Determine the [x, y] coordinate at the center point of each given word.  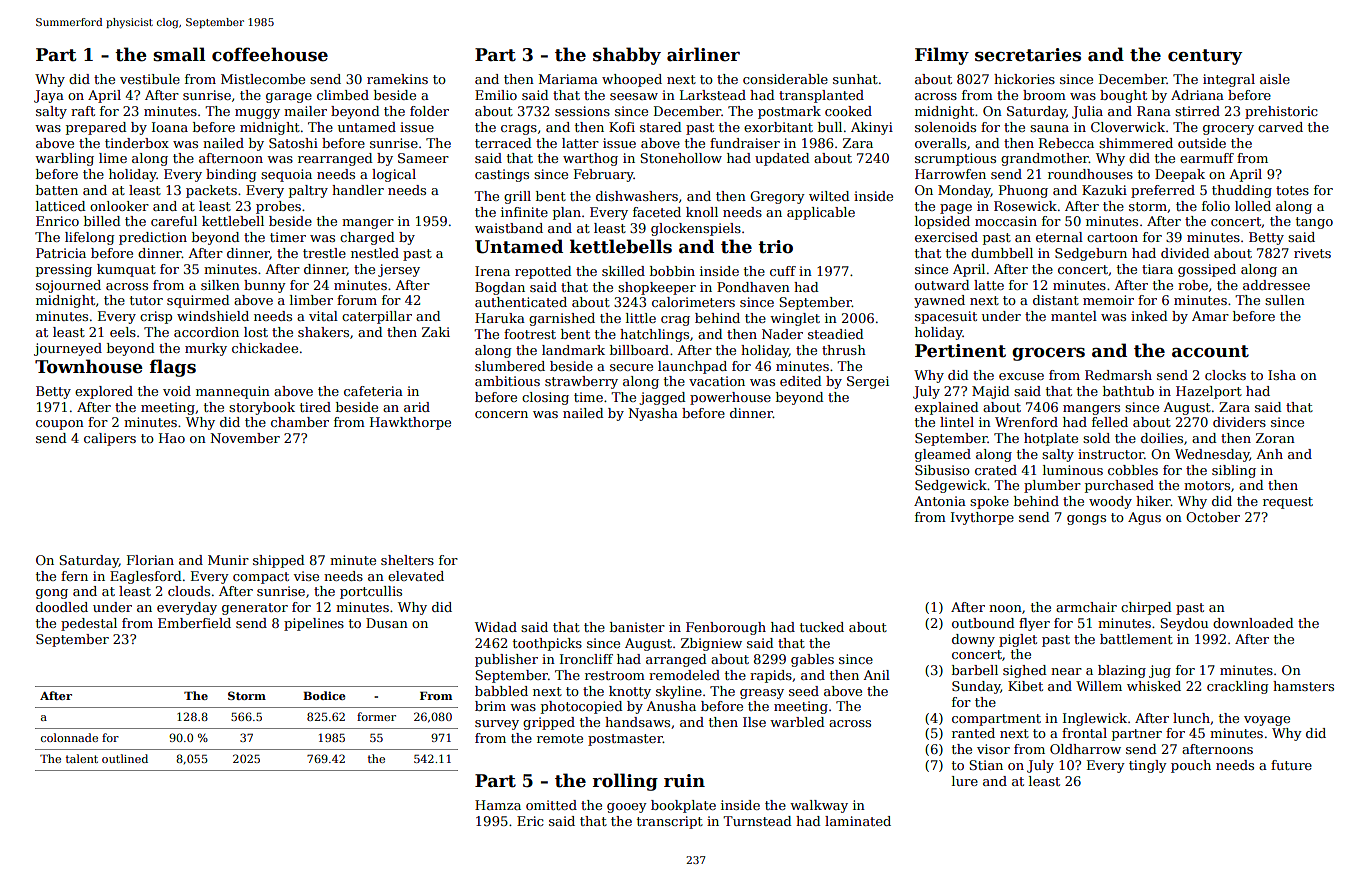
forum [357, 300]
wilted [829, 196]
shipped [279, 561]
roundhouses [1090, 174]
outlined [125, 758]
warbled [797, 722]
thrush [844, 350]
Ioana [170, 127]
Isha [1282, 375]
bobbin [672, 271]
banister [637, 627]
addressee [1276, 285]
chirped [1146, 608]
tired [315, 407]
